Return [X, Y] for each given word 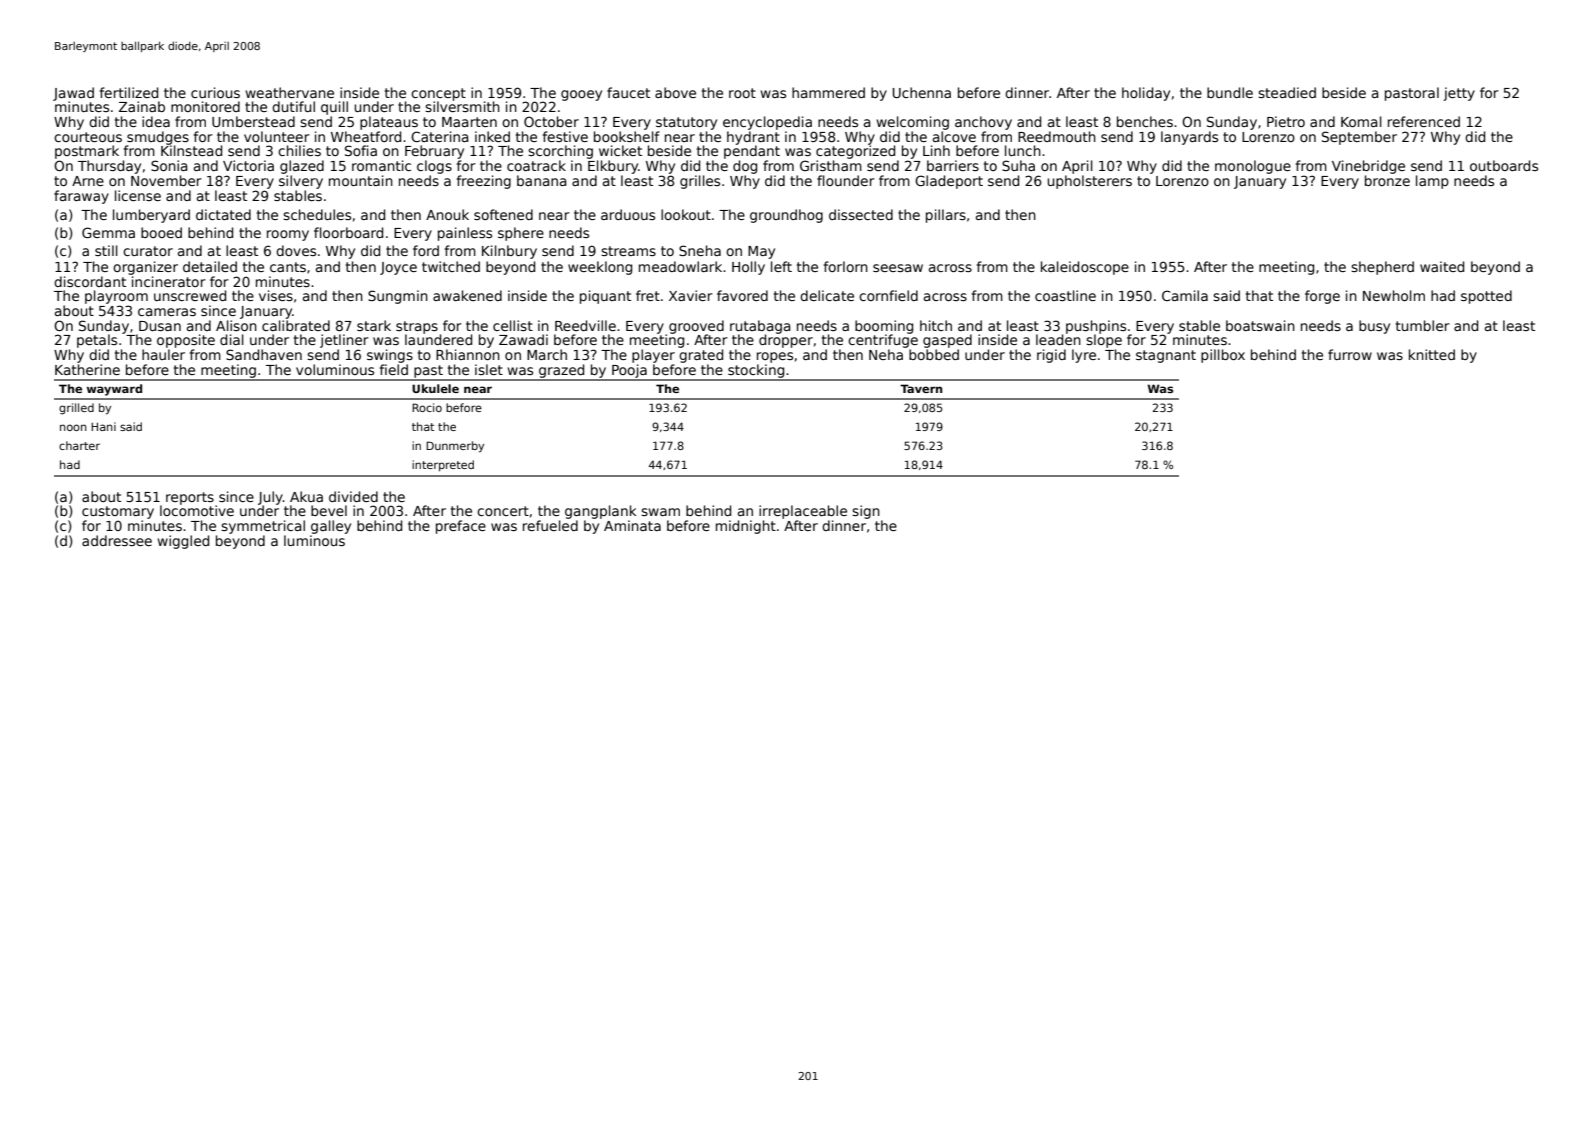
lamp [1432, 182]
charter [79, 445]
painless [465, 234]
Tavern [921, 388]
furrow [1350, 354]
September [1359, 138]
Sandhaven [264, 354]
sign [866, 512]
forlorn [846, 266]
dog [745, 167]
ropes [775, 357]
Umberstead [253, 121]
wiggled [183, 542]
